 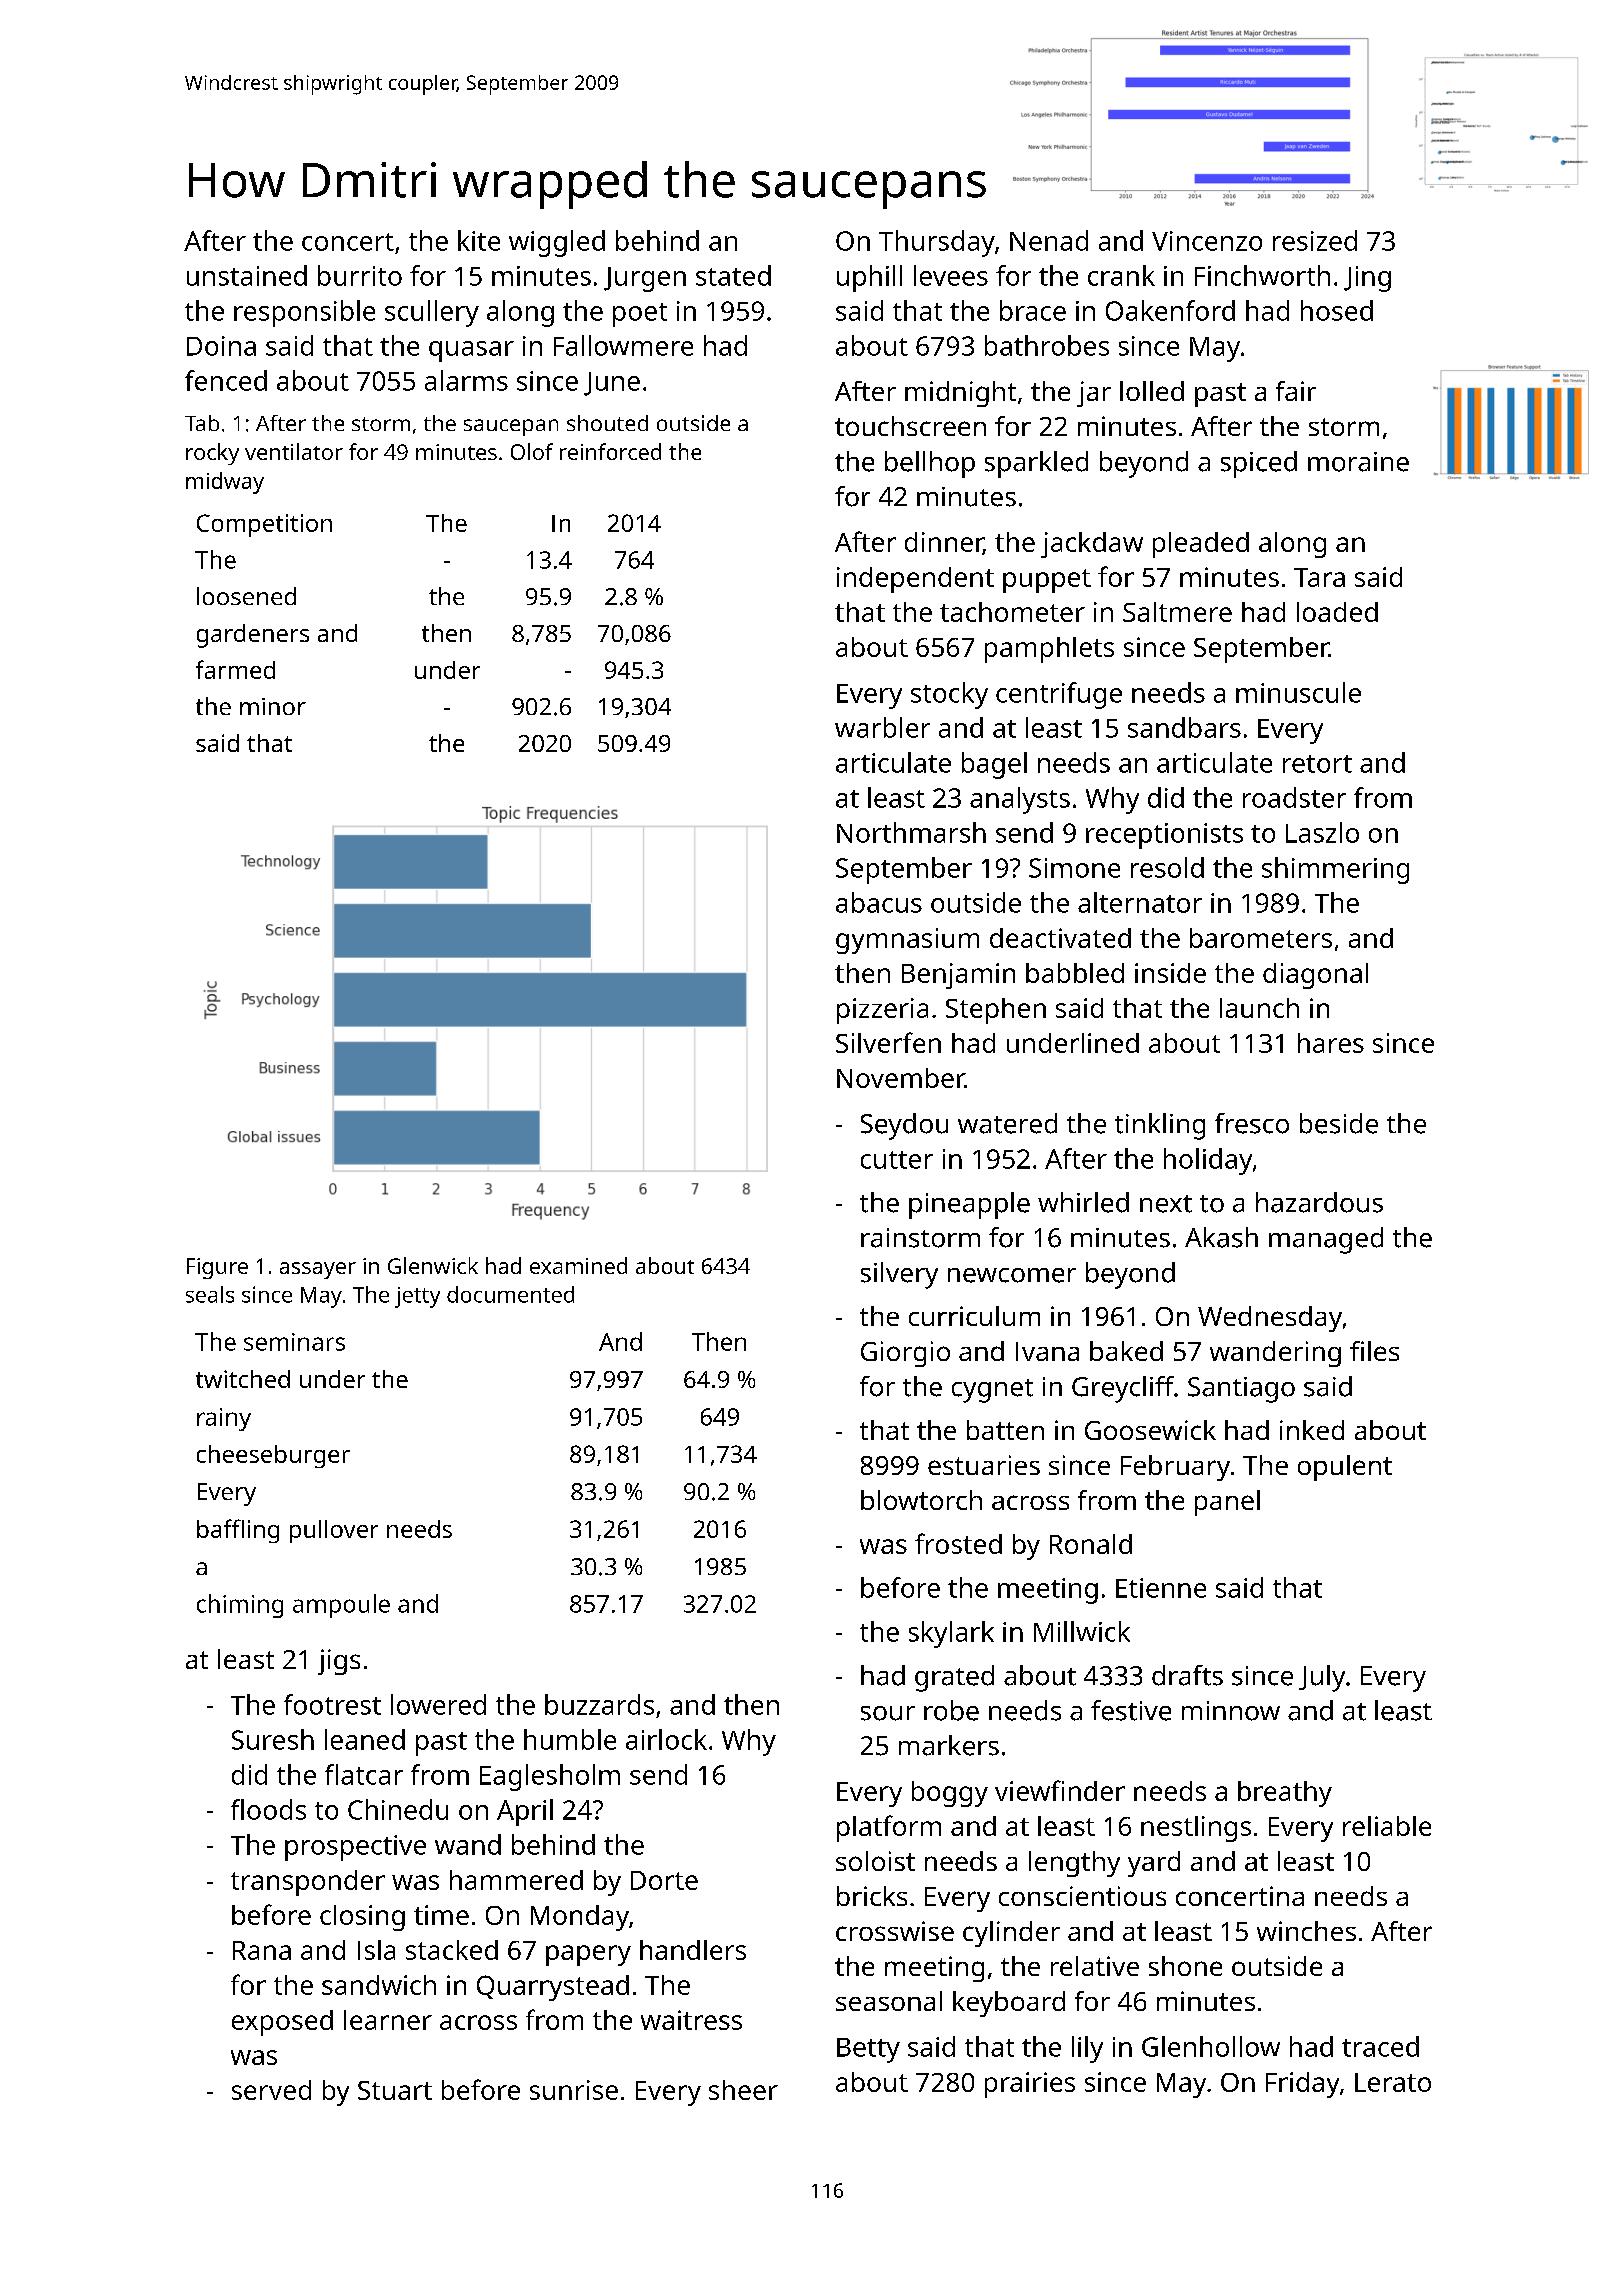 What do you see at coordinates (915, 580) in the page?
I see `independent` at bounding box center [915, 580].
